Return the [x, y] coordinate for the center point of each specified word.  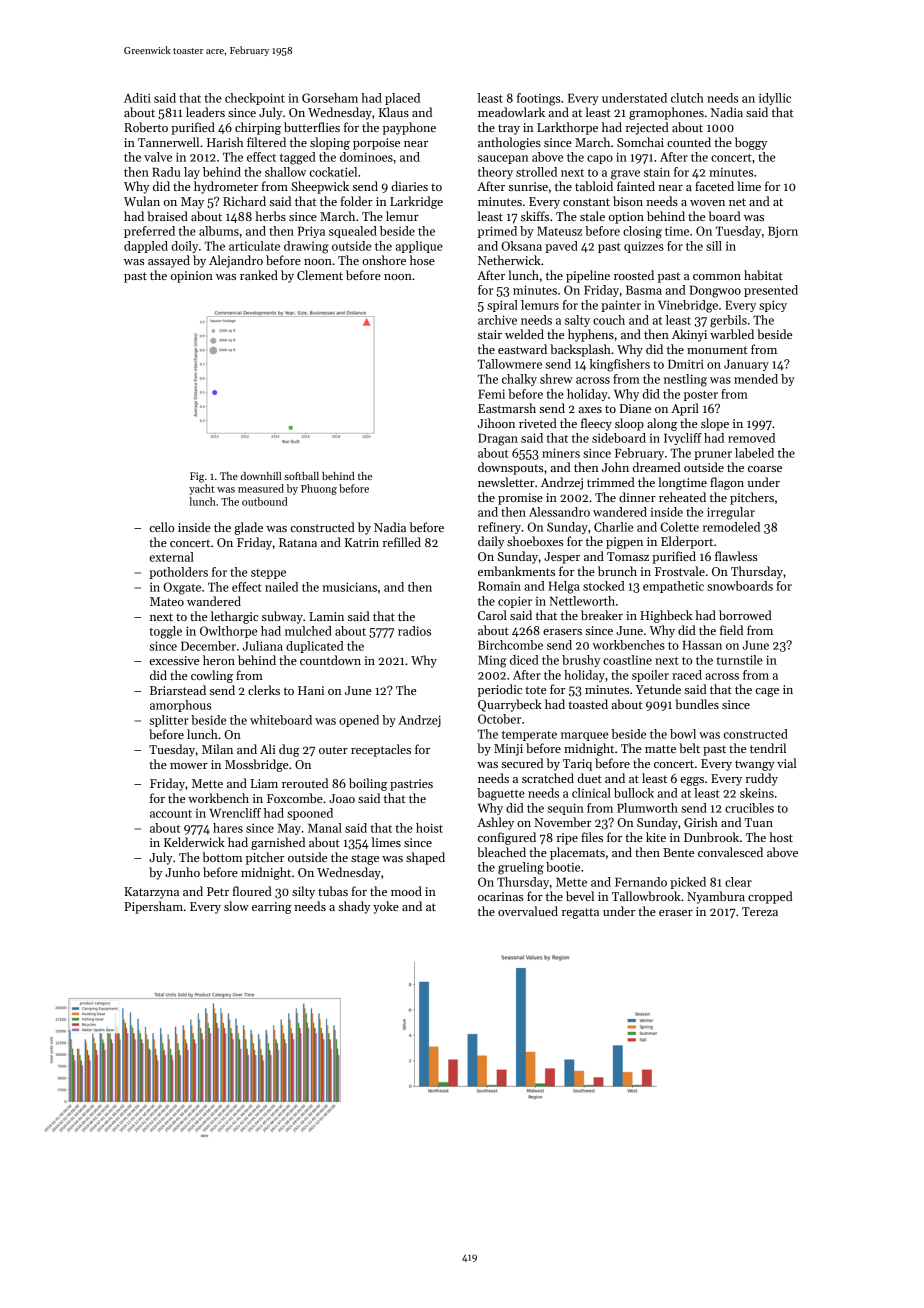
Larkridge [416, 202]
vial [787, 763]
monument [717, 350]
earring [272, 908]
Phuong [319, 489]
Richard [244, 201]
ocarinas [501, 896]
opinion [192, 277]
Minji [508, 750]
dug [289, 750]
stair [490, 334]
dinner [637, 497]
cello [162, 527]
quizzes [644, 247]
